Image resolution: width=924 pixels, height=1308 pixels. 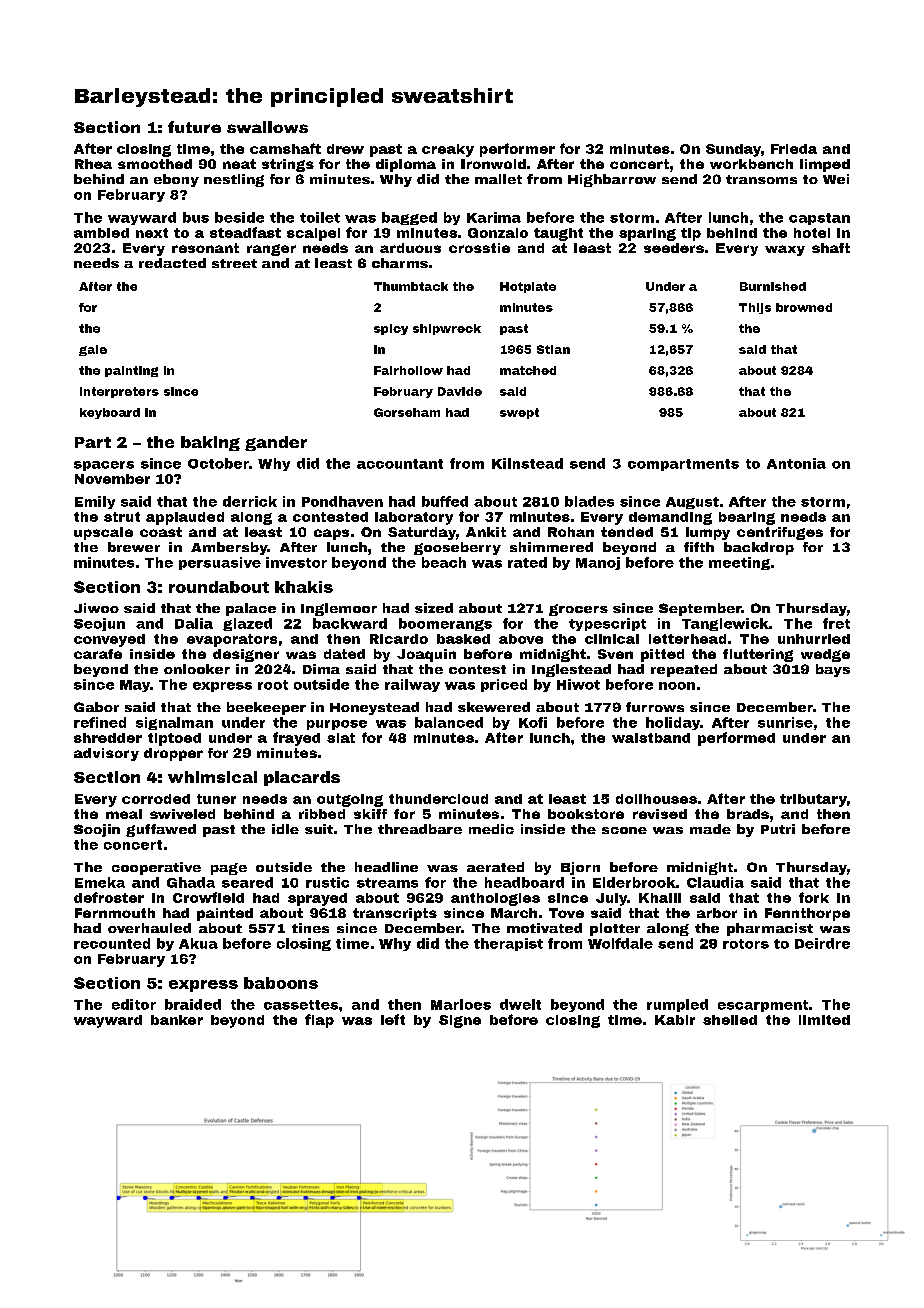 What do you see at coordinates (194, 127) in the screenshot?
I see `future` at bounding box center [194, 127].
